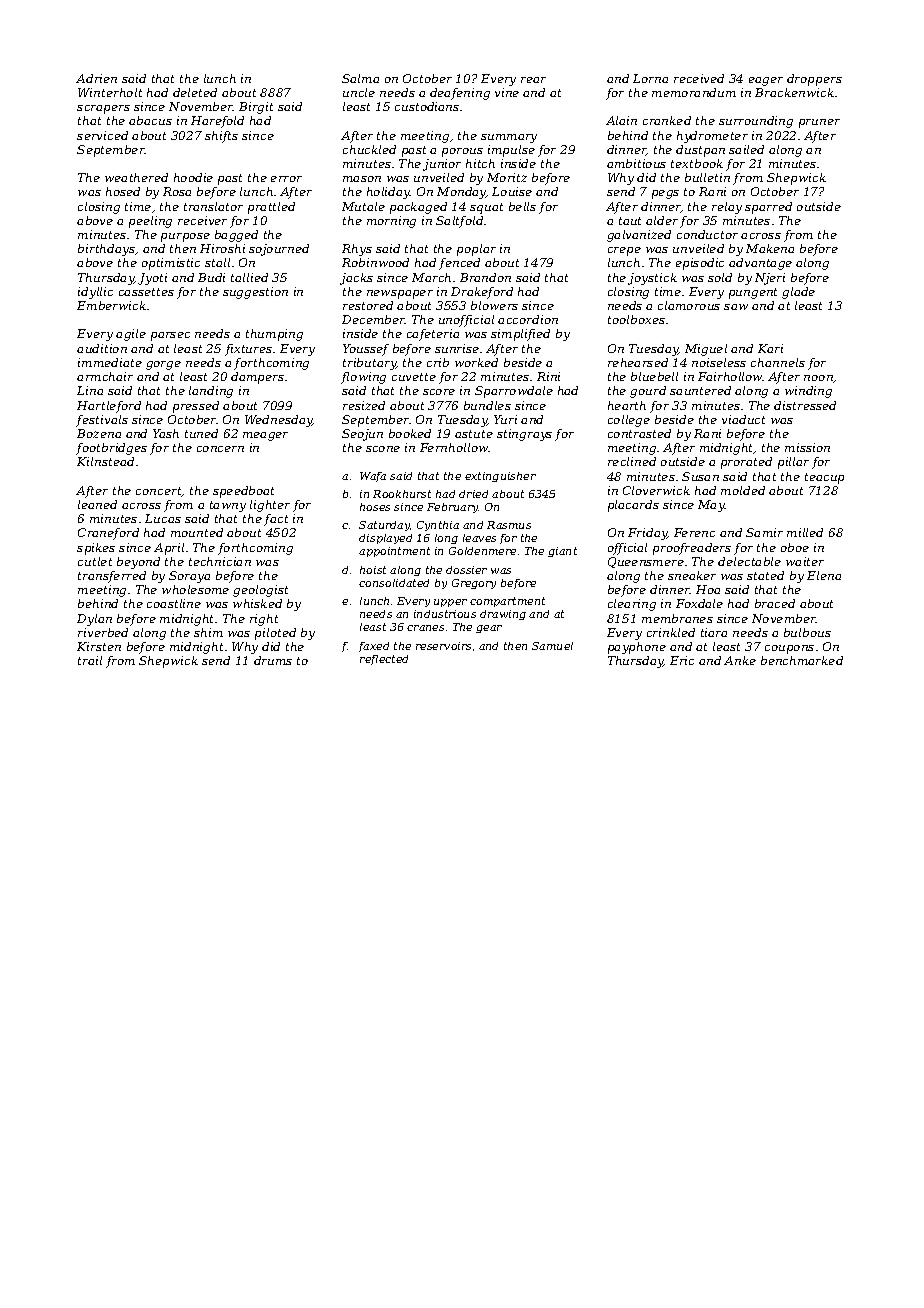 This document has height=1308, width=924. What do you see at coordinates (824, 575) in the document?
I see `Elena` at bounding box center [824, 575].
